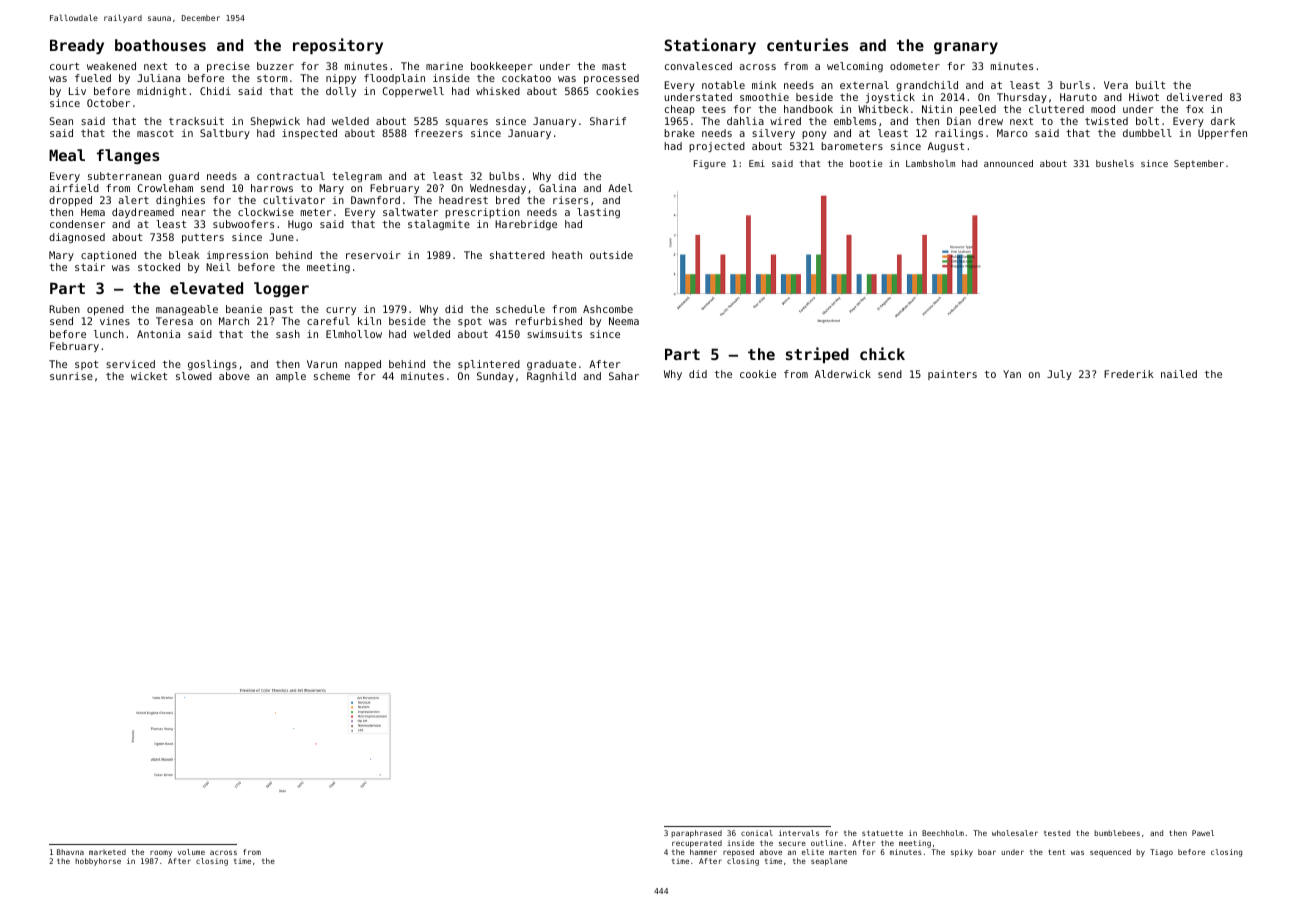  Describe the element at coordinates (357, 177) in the screenshot. I see `telegram` at that location.
